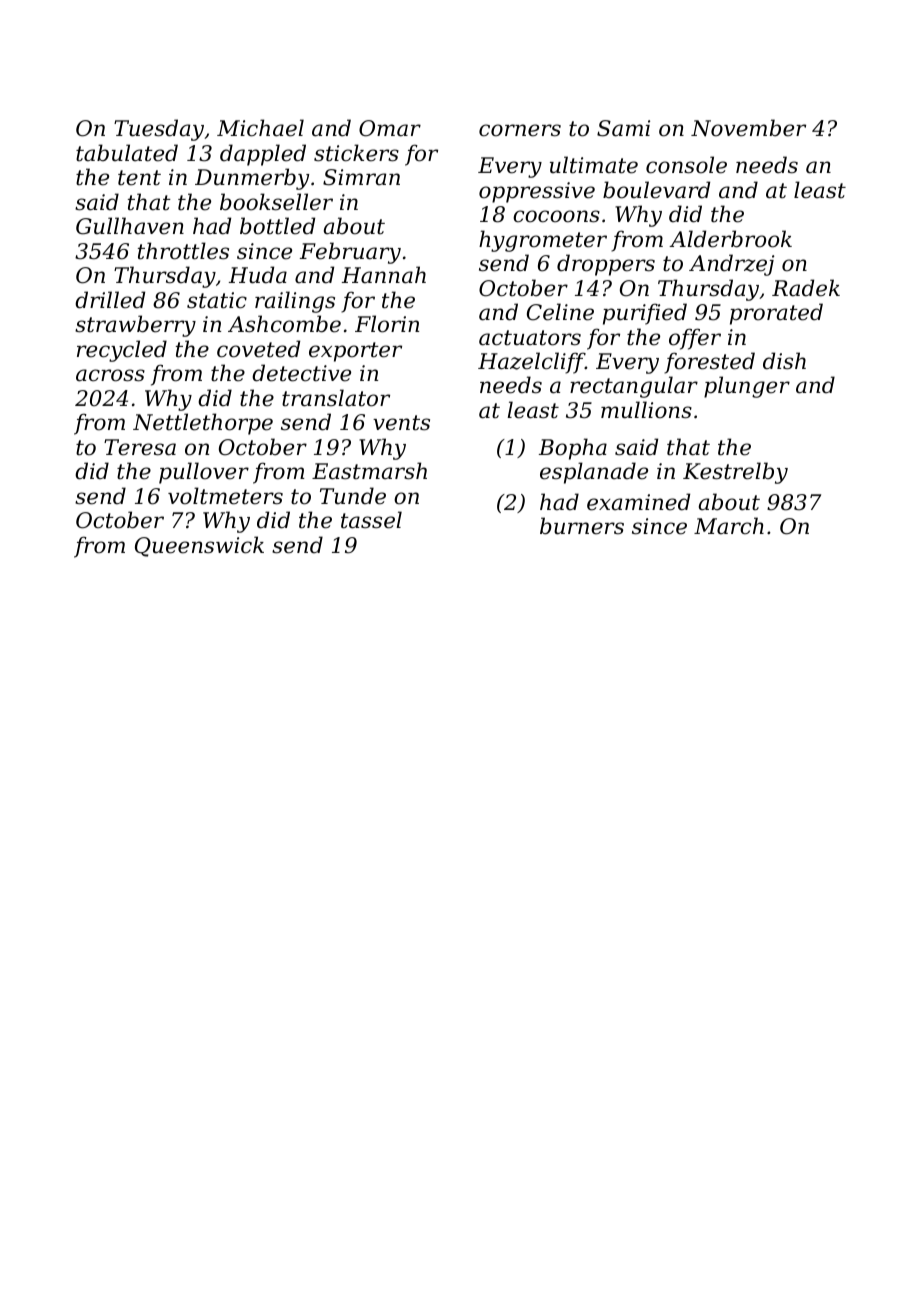 This page has height=1311, width=924. What do you see at coordinates (729, 526) in the page?
I see `March` at bounding box center [729, 526].
